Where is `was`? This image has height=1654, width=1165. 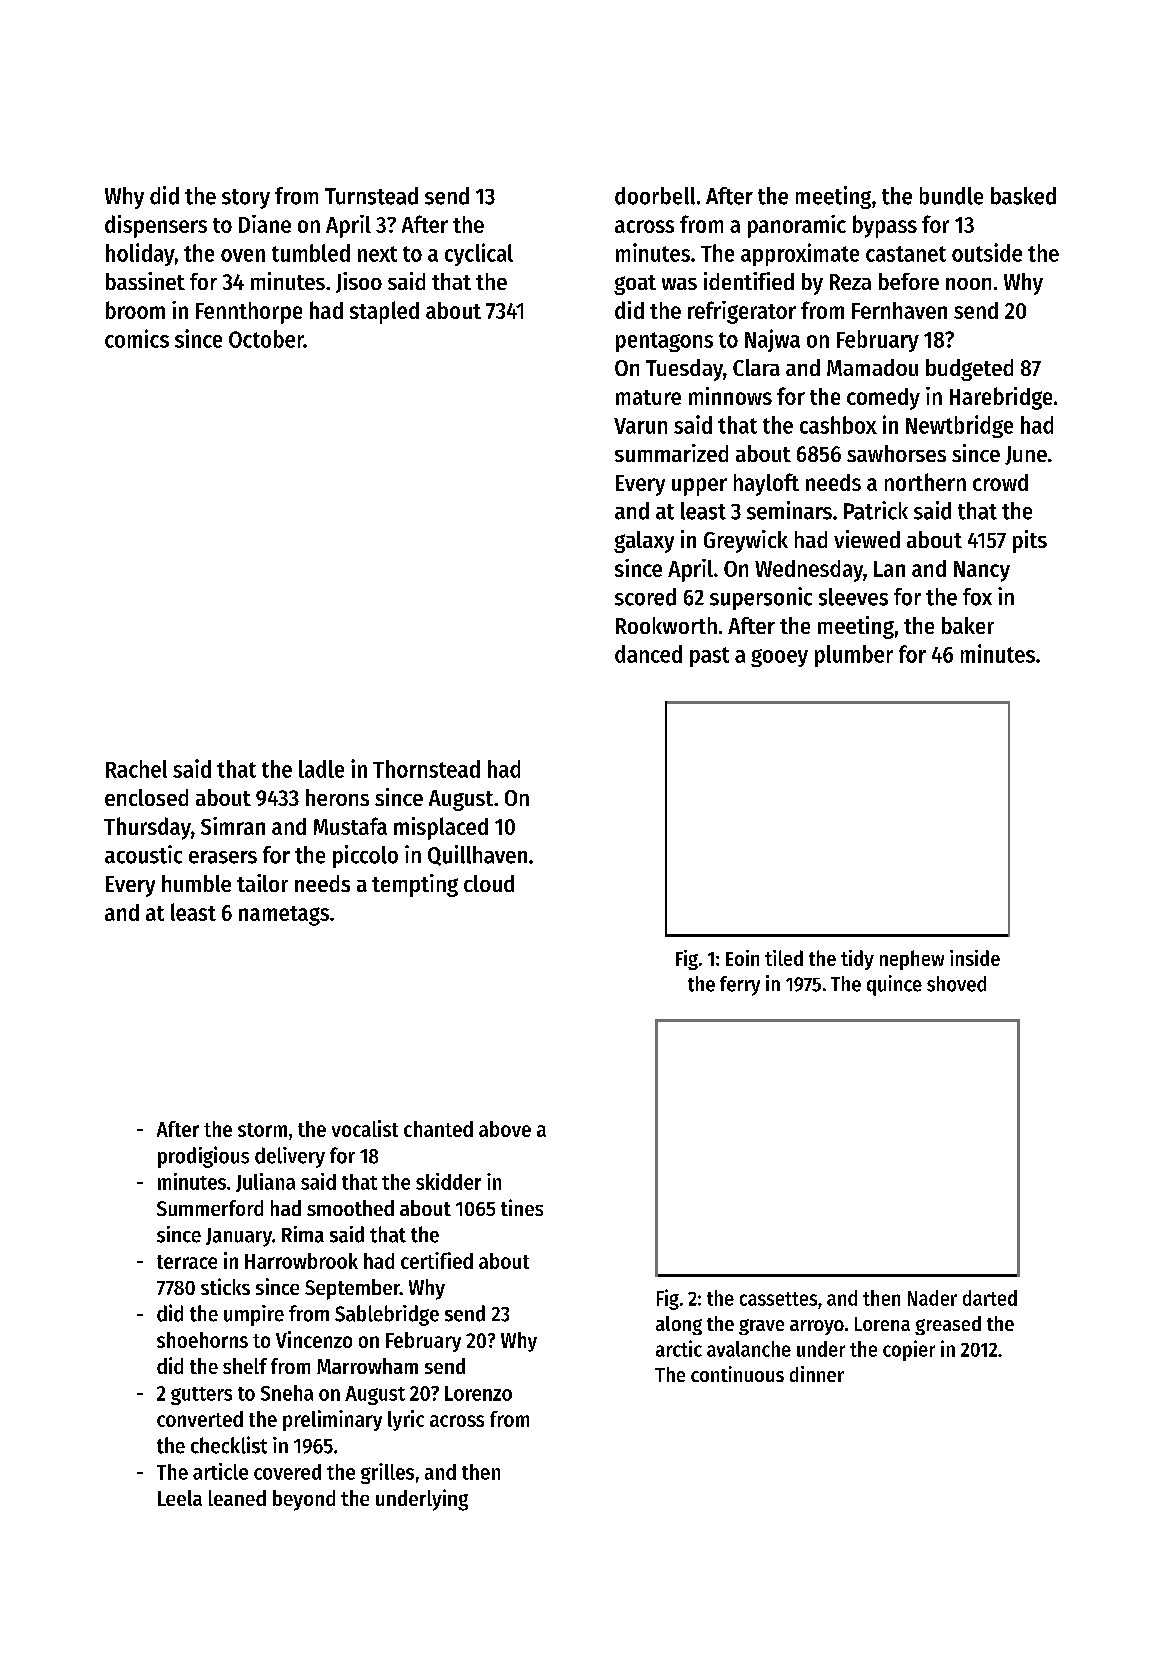 was is located at coordinates (679, 284).
